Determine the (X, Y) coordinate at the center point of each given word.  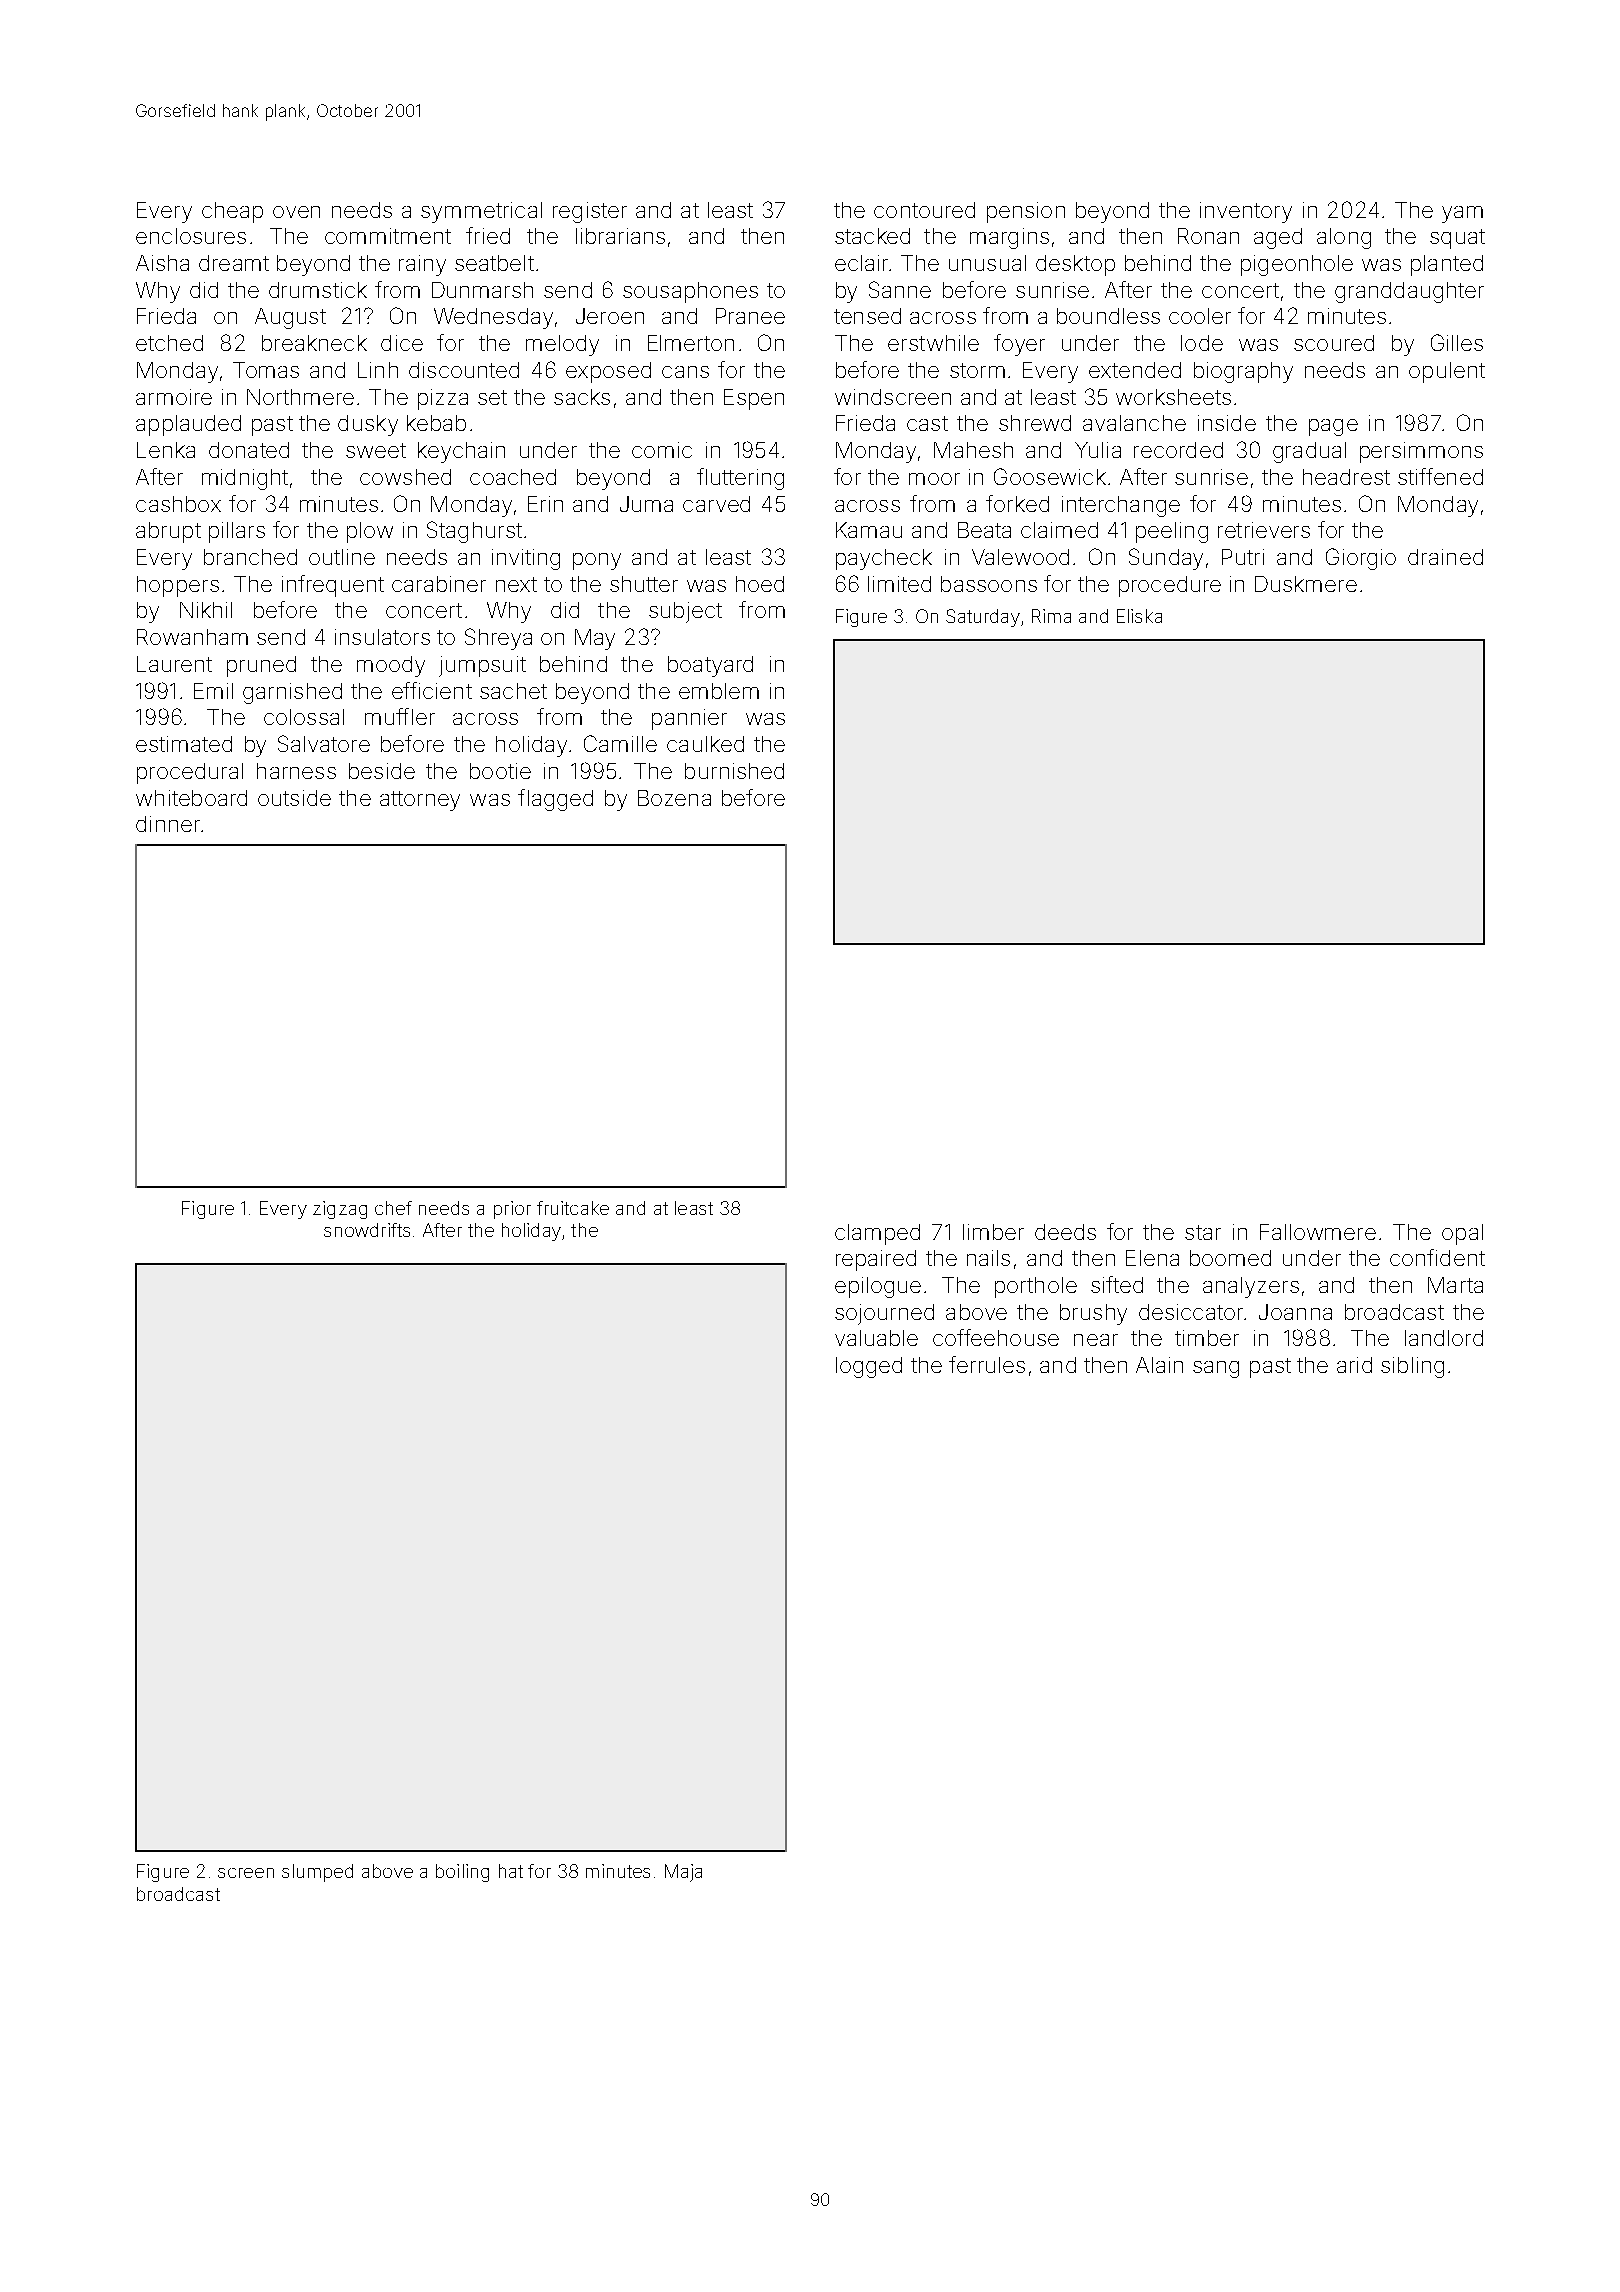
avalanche (1134, 423)
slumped (317, 1873)
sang (1216, 1369)
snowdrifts (367, 1230)
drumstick (318, 290)
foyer (1019, 345)
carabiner (439, 584)
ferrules (987, 1364)
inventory (1246, 212)
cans (685, 372)
